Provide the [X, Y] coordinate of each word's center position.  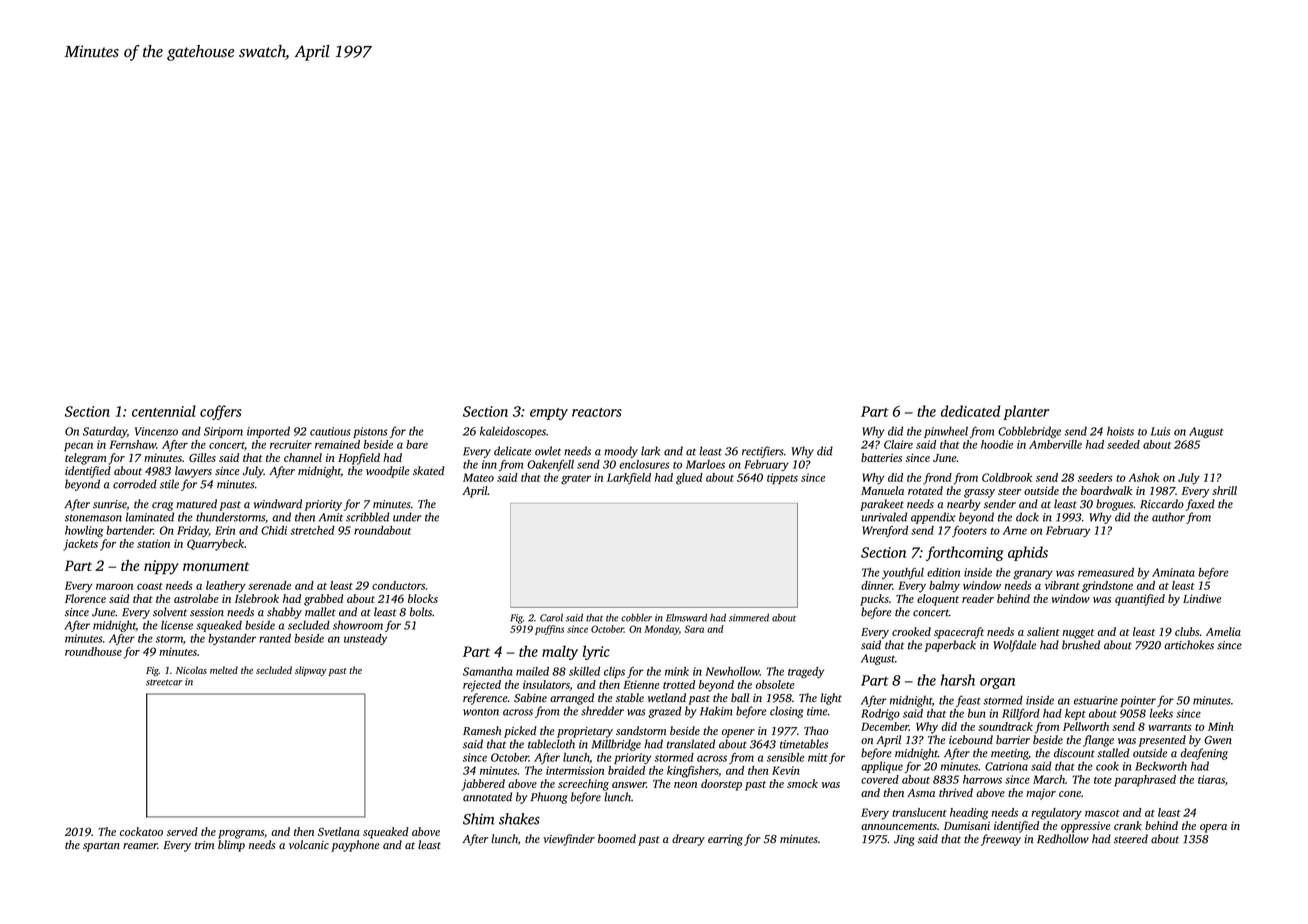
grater [576, 480]
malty [560, 652]
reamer [140, 846]
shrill [1224, 490]
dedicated [971, 411]
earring [725, 840]
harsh [958, 680]
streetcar [164, 682]
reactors [597, 412]
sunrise [110, 504]
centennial [164, 411]
